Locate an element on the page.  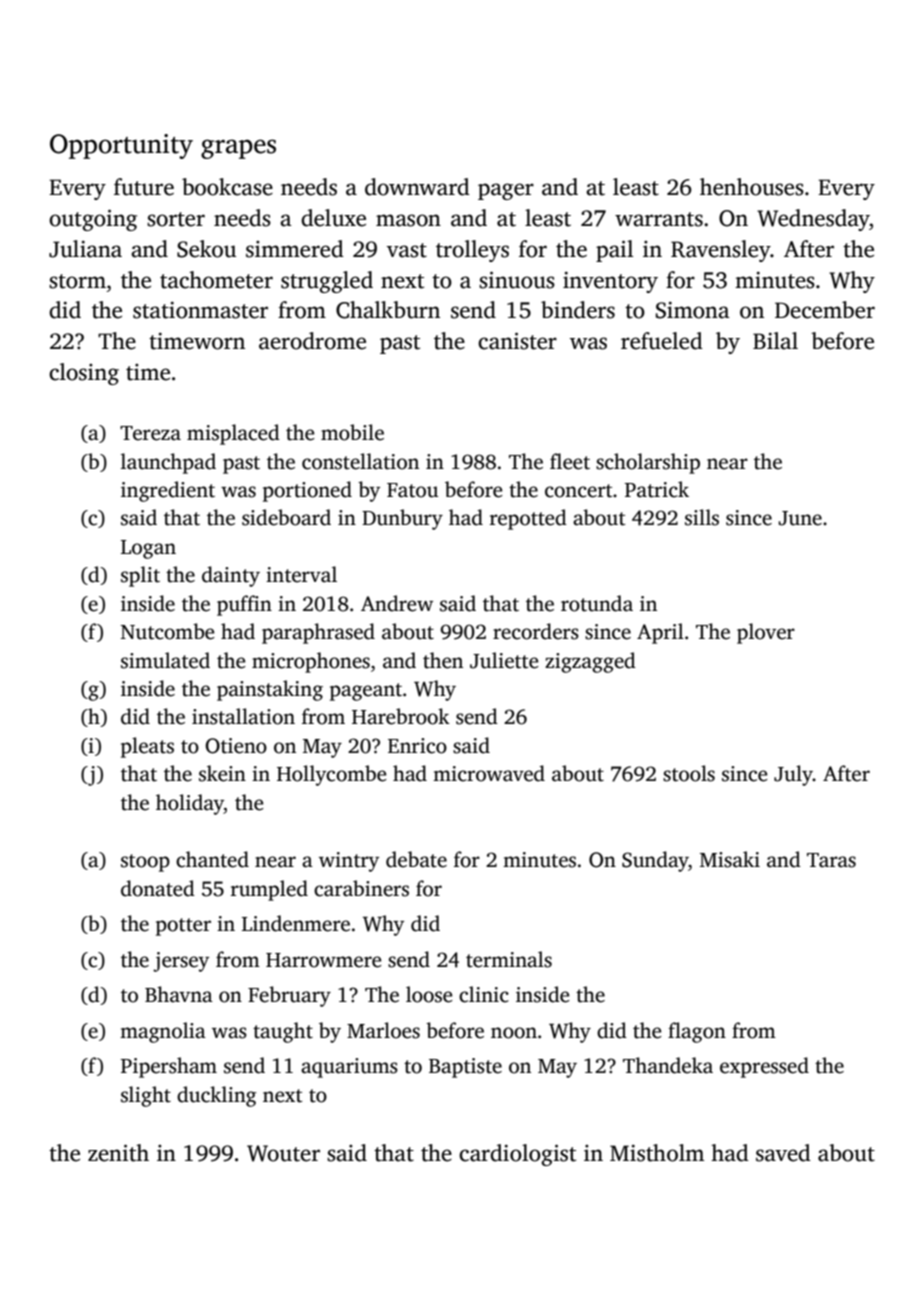
henhouses is located at coordinates (752, 187).
